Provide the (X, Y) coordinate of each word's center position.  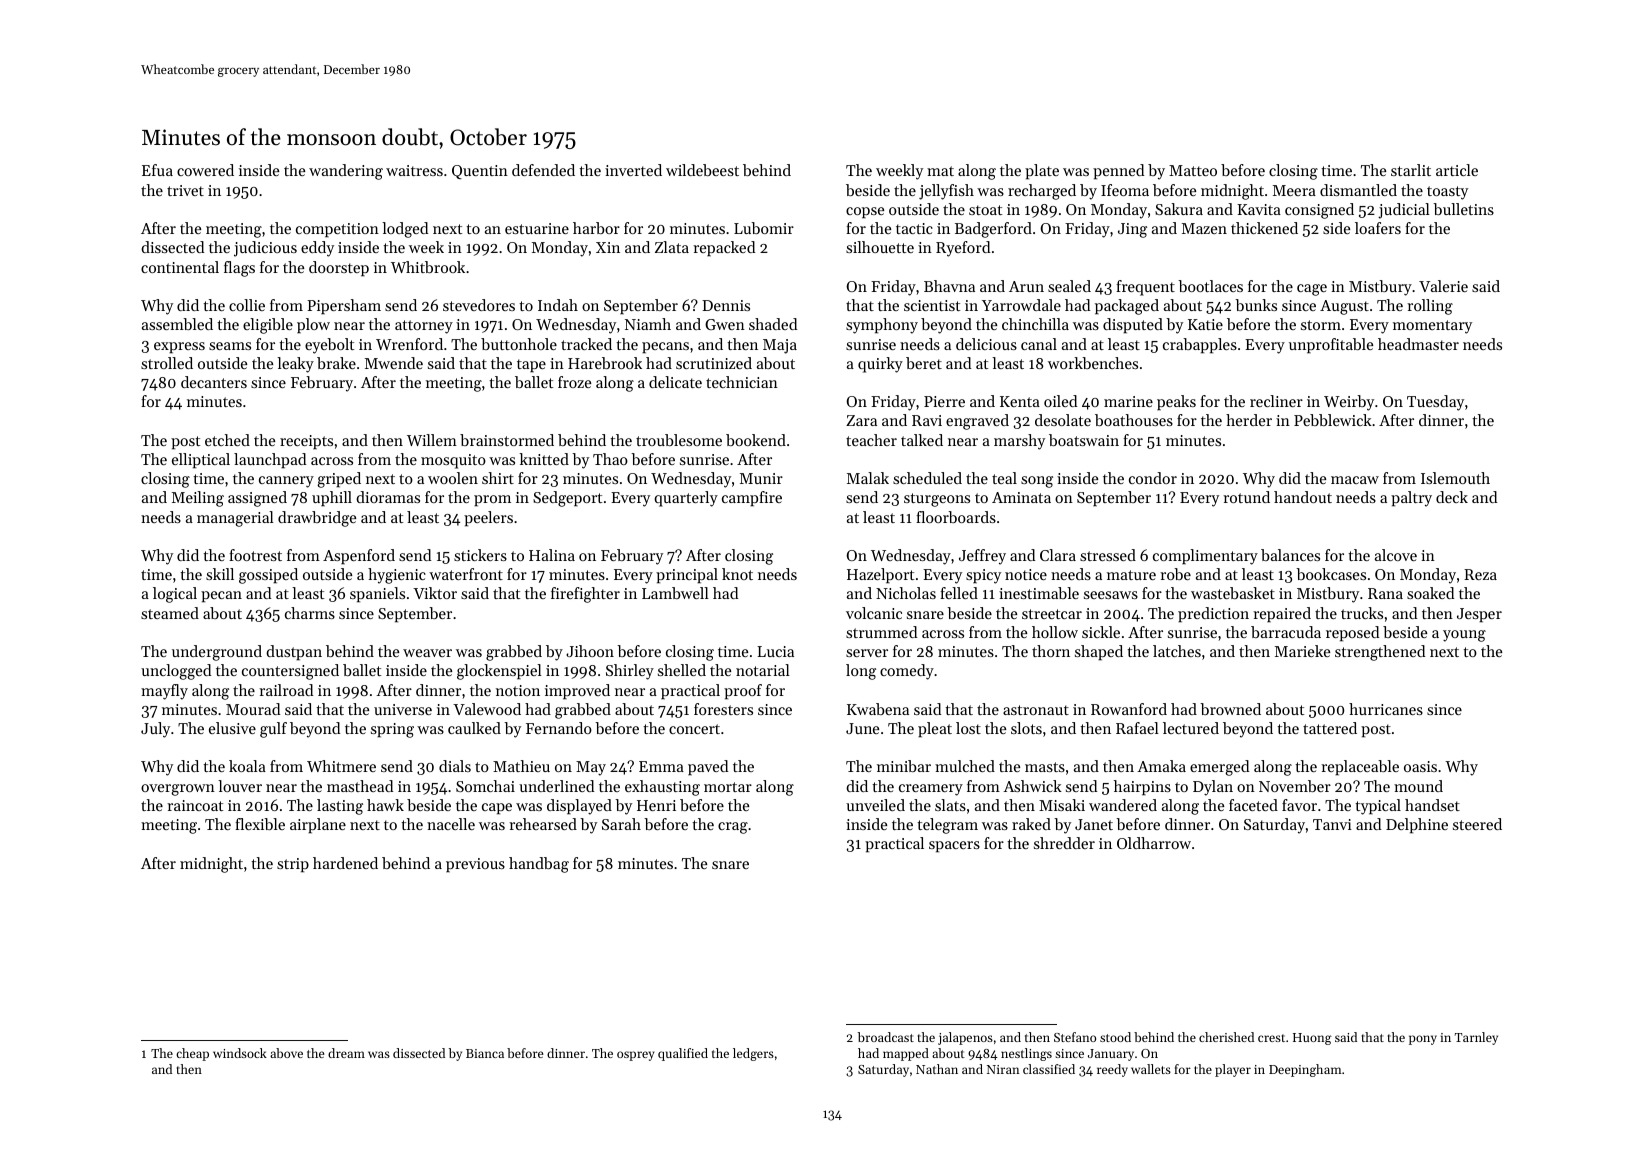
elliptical (201, 461)
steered (1477, 824)
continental (180, 267)
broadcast (886, 1037)
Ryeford (963, 249)
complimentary (1205, 557)
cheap (192, 1054)
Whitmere (341, 766)
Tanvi (1332, 824)
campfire (752, 499)
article (1457, 170)
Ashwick (1032, 786)
